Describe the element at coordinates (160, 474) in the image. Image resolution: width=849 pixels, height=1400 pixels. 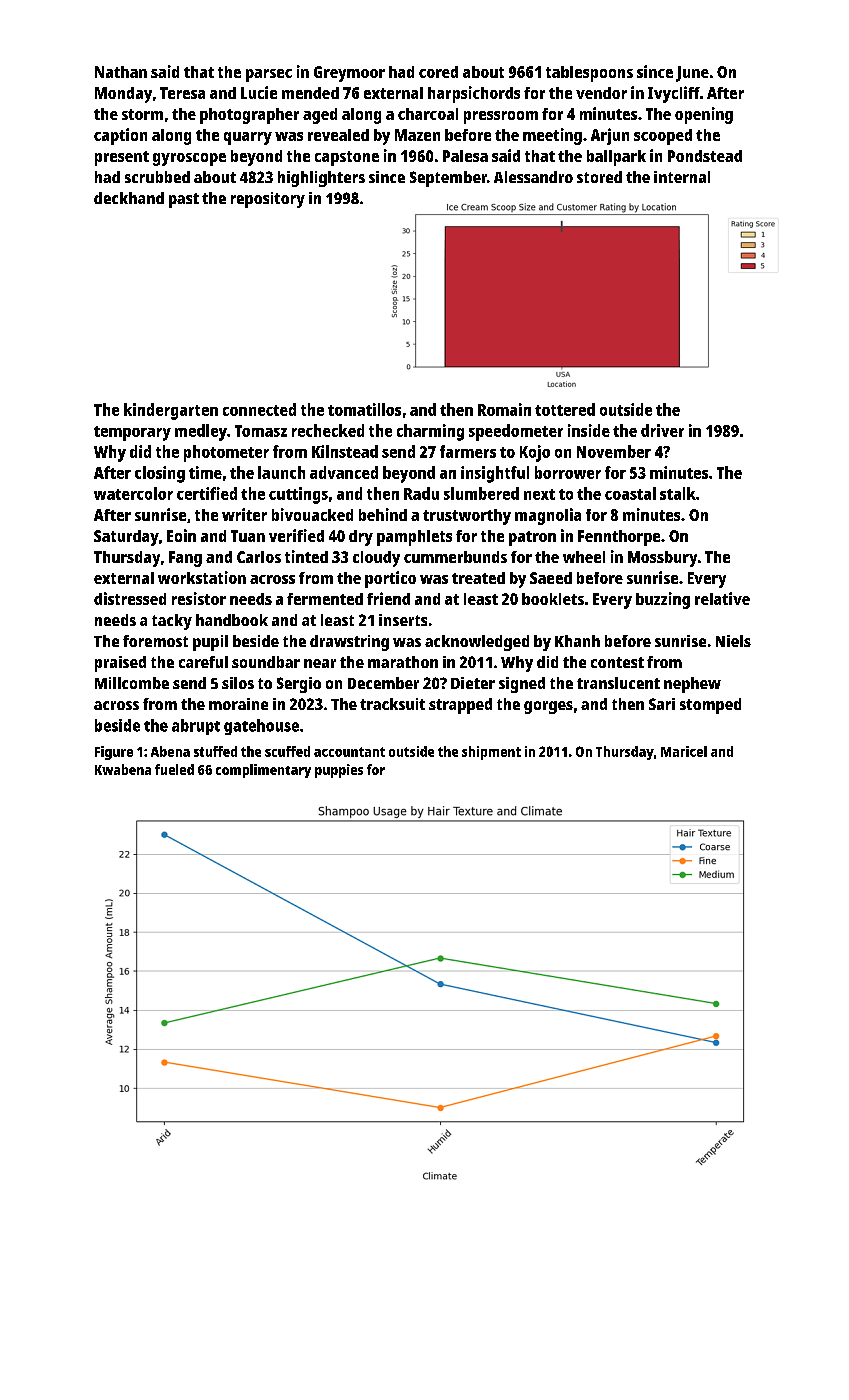
I see `closing` at that location.
